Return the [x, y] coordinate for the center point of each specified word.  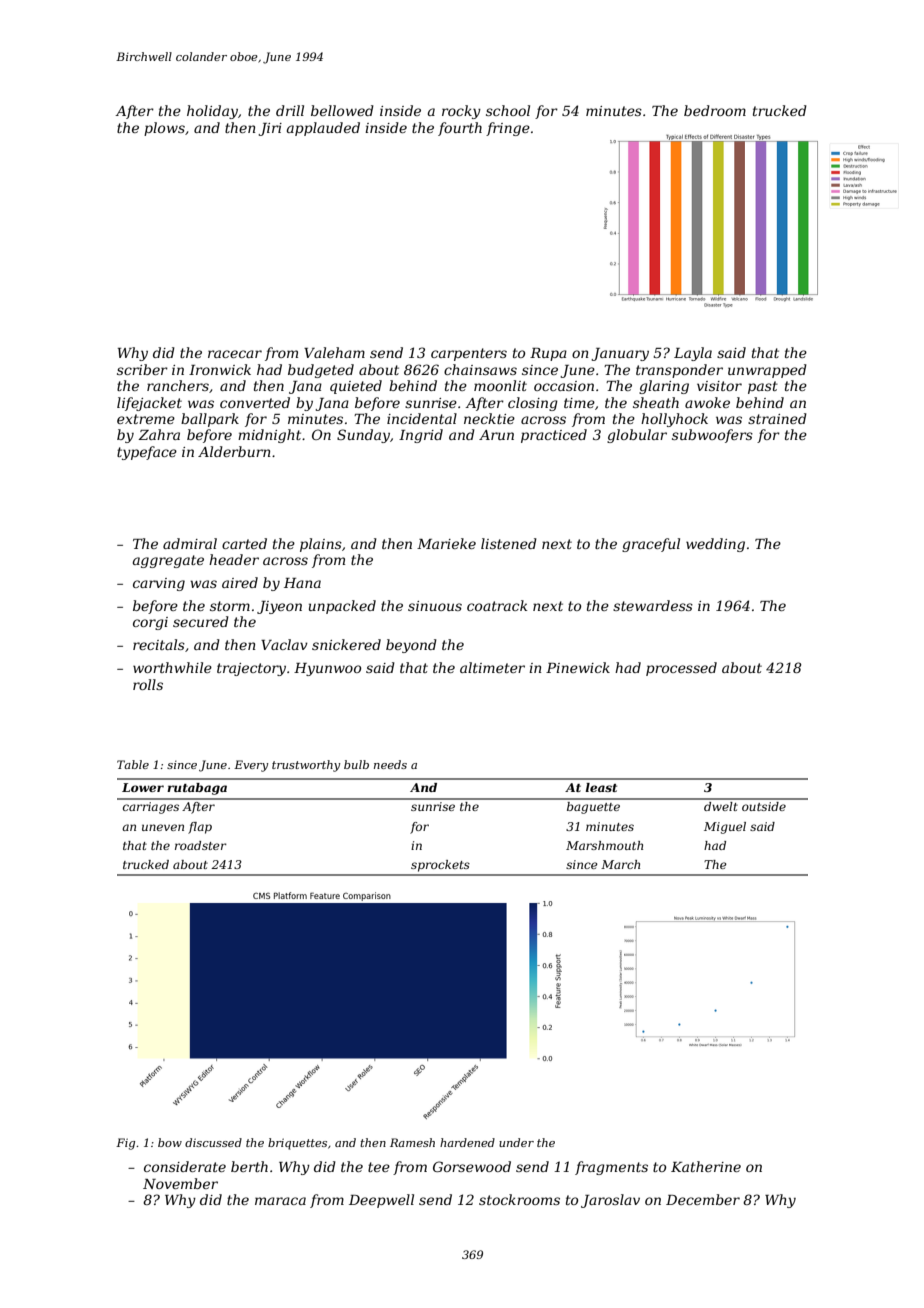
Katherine [706, 1166]
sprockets [440, 866]
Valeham [334, 352]
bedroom [715, 110]
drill [290, 110]
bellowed [342, 110]
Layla [693, 354]
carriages [151, 808]
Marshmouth [604, 845]
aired [240, 582]
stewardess [653, 605]
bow [170, 1142]
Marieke [446, 543]
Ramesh [412, 1142]
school [508, 110]
